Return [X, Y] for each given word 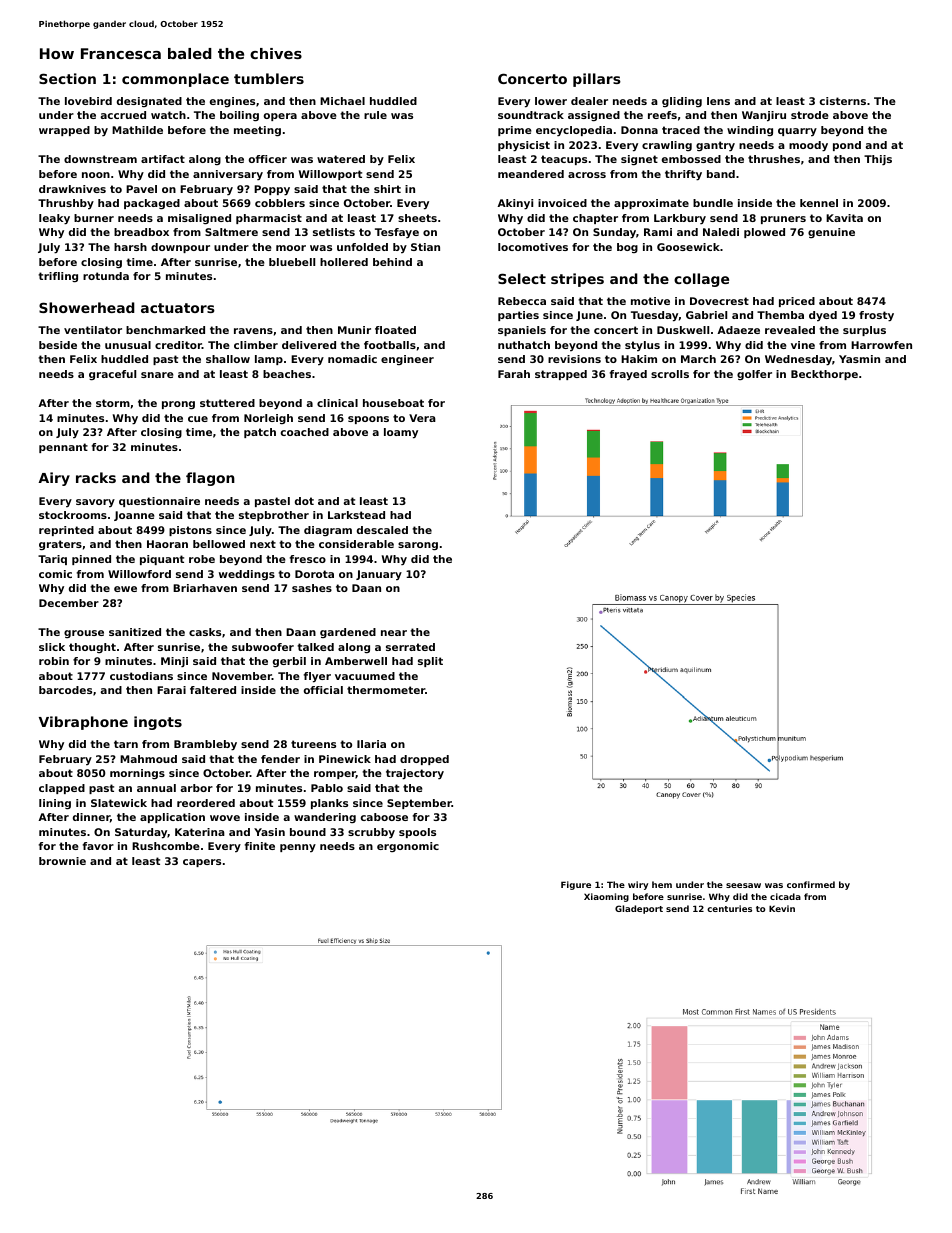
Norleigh [268, 419]
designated [149, 102]
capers [202, 863]
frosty [876, 316]
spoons [368, 420]
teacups [564, 160]
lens [718, 101]
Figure [576, 885]
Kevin [782, 908]
